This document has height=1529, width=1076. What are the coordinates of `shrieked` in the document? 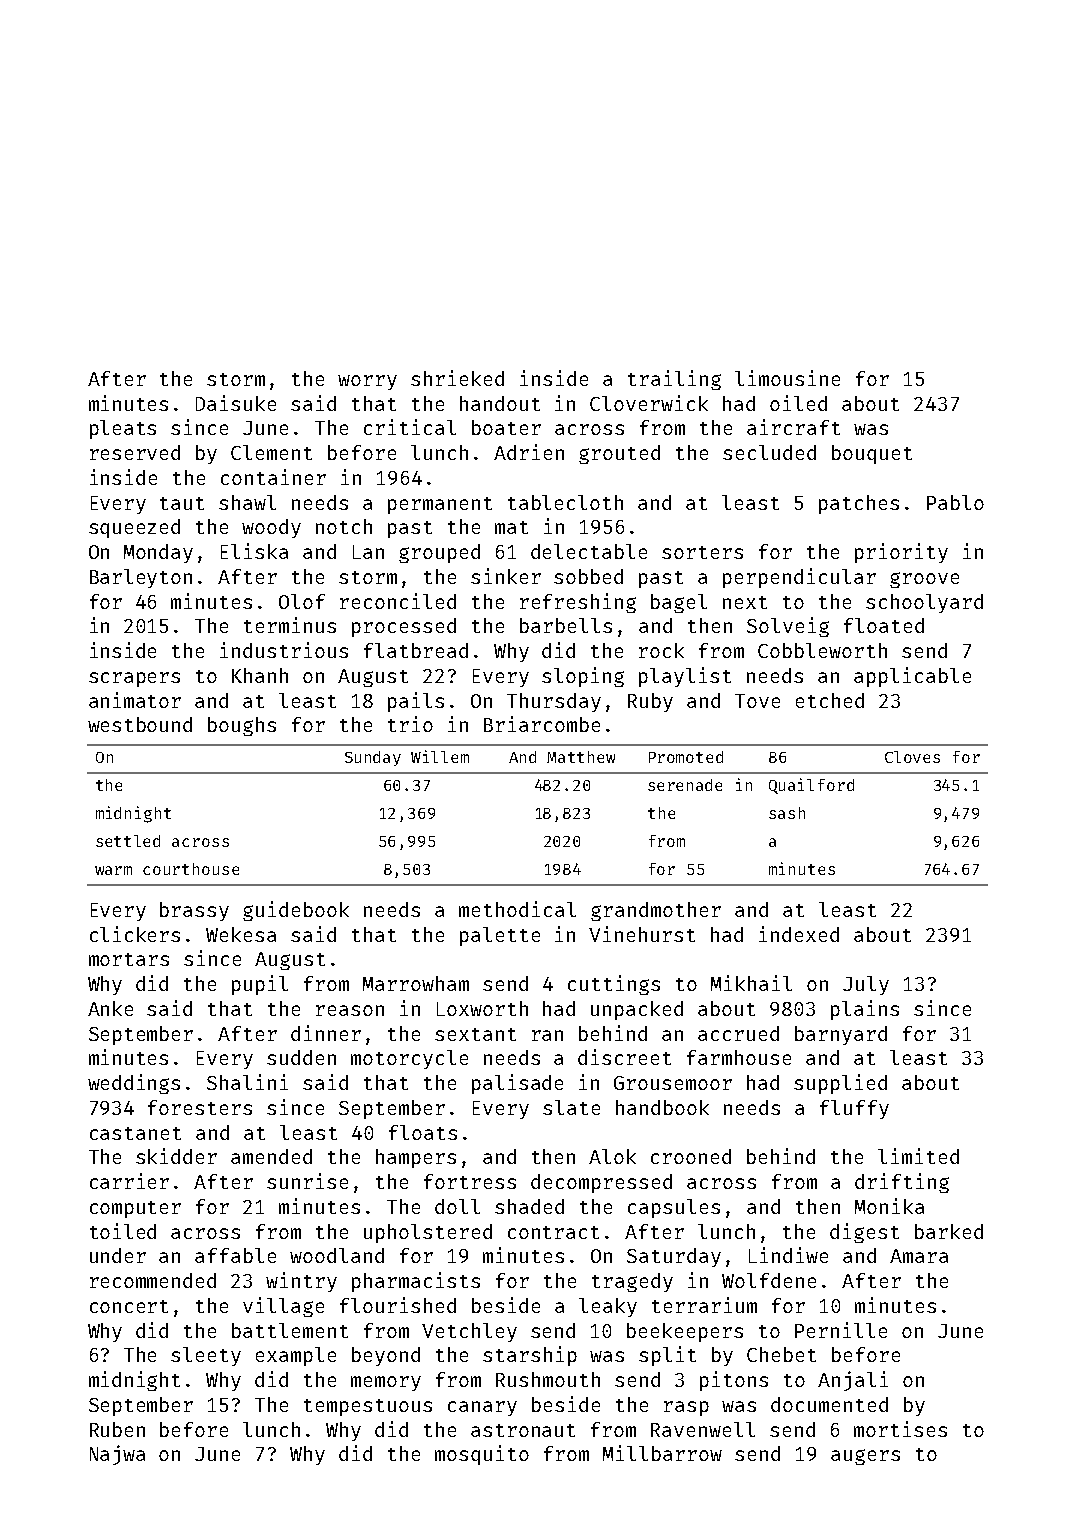 It's located at (457, 378).
